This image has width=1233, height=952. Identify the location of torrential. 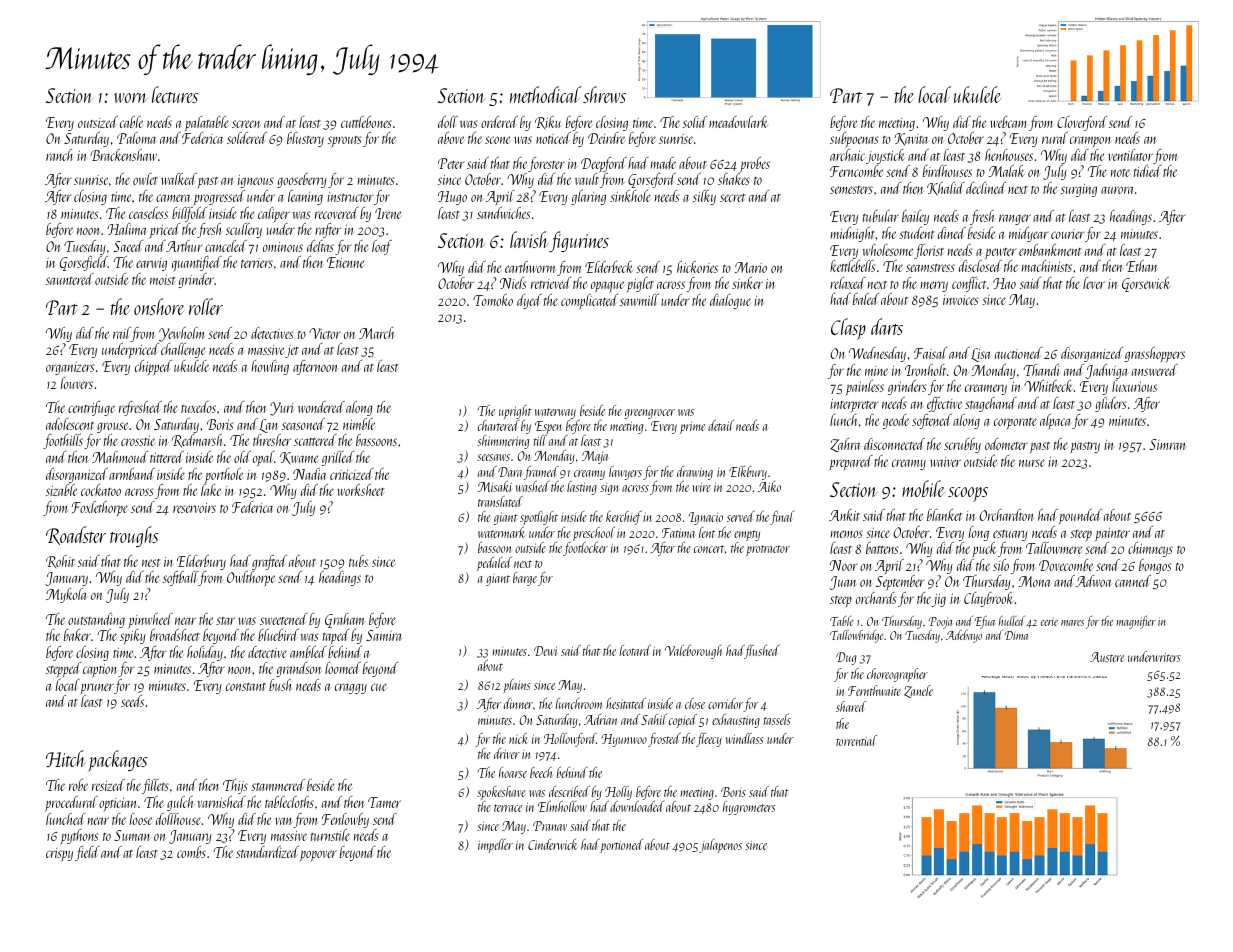
(856, 740).
